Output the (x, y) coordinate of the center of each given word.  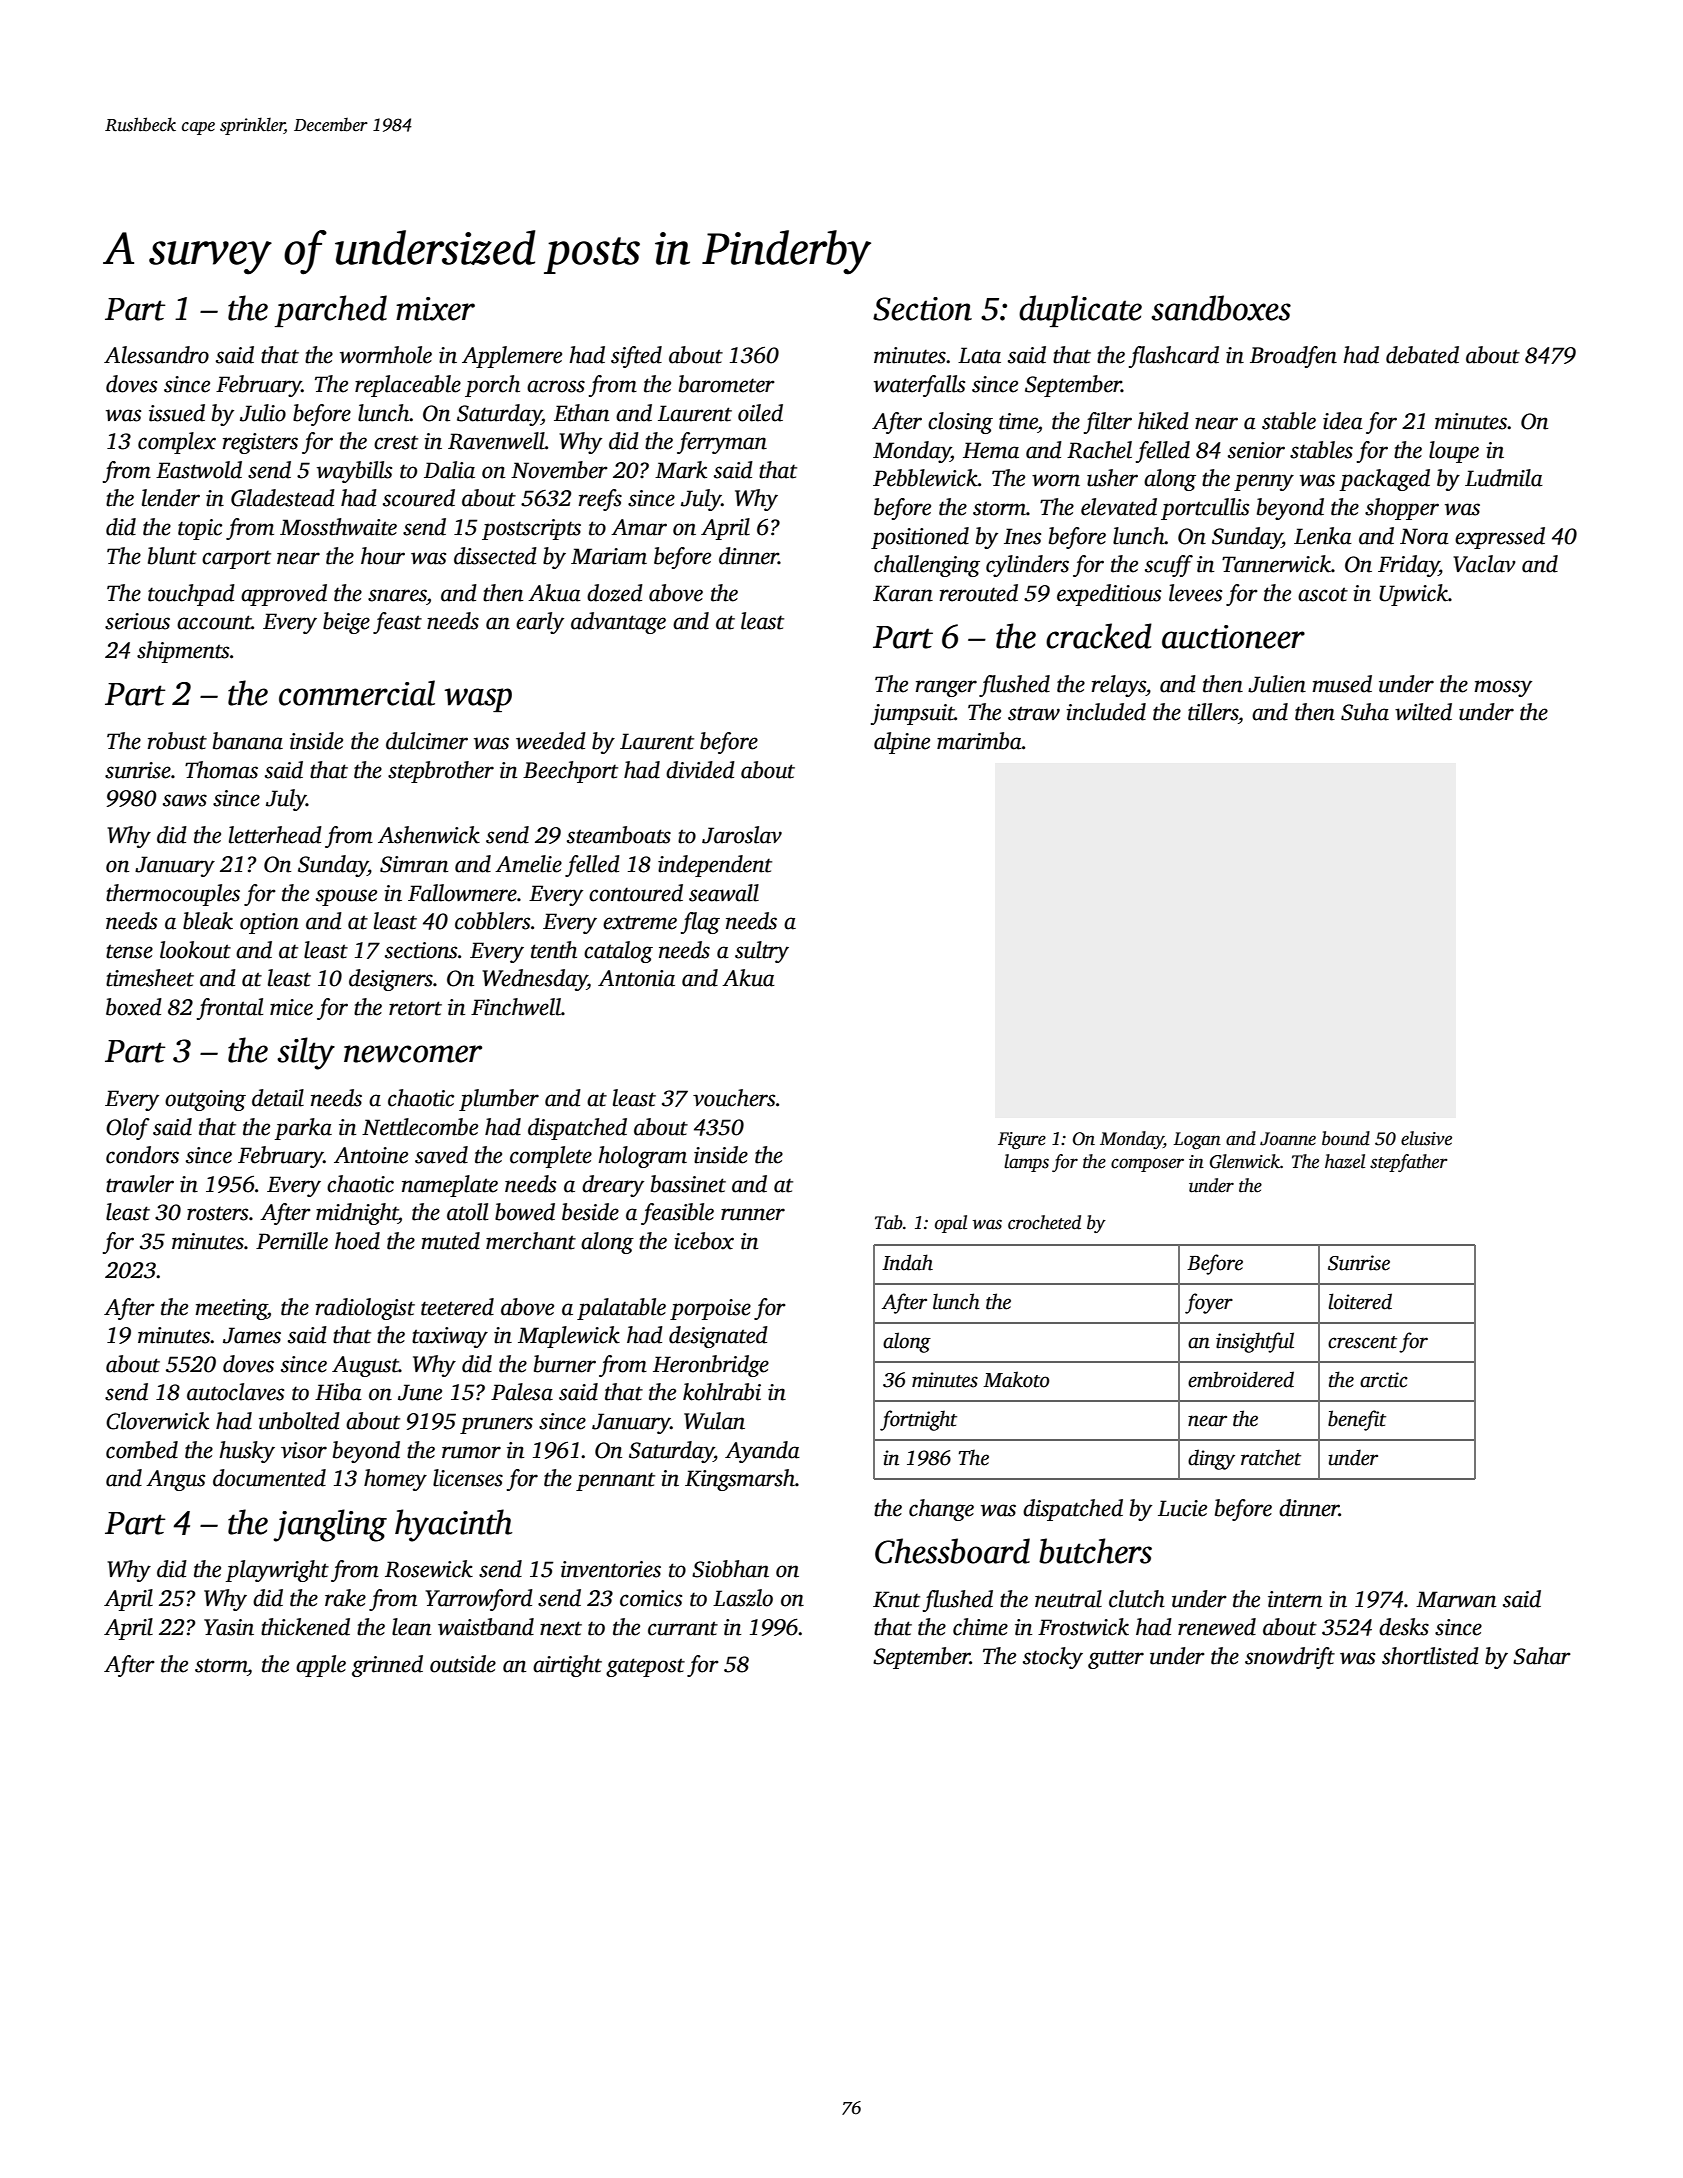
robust (177, 741)
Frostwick (1083, 1627)
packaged (1385, 480)
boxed (134, 1007)
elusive (1426, 1138)
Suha (1365, 712)
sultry (762, 952)
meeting (231, 1309)
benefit (1357, 1420)
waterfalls (919, 386)
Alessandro (156, 355)
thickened (305, 1627)
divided (700, 770)
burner (565, 1364)
